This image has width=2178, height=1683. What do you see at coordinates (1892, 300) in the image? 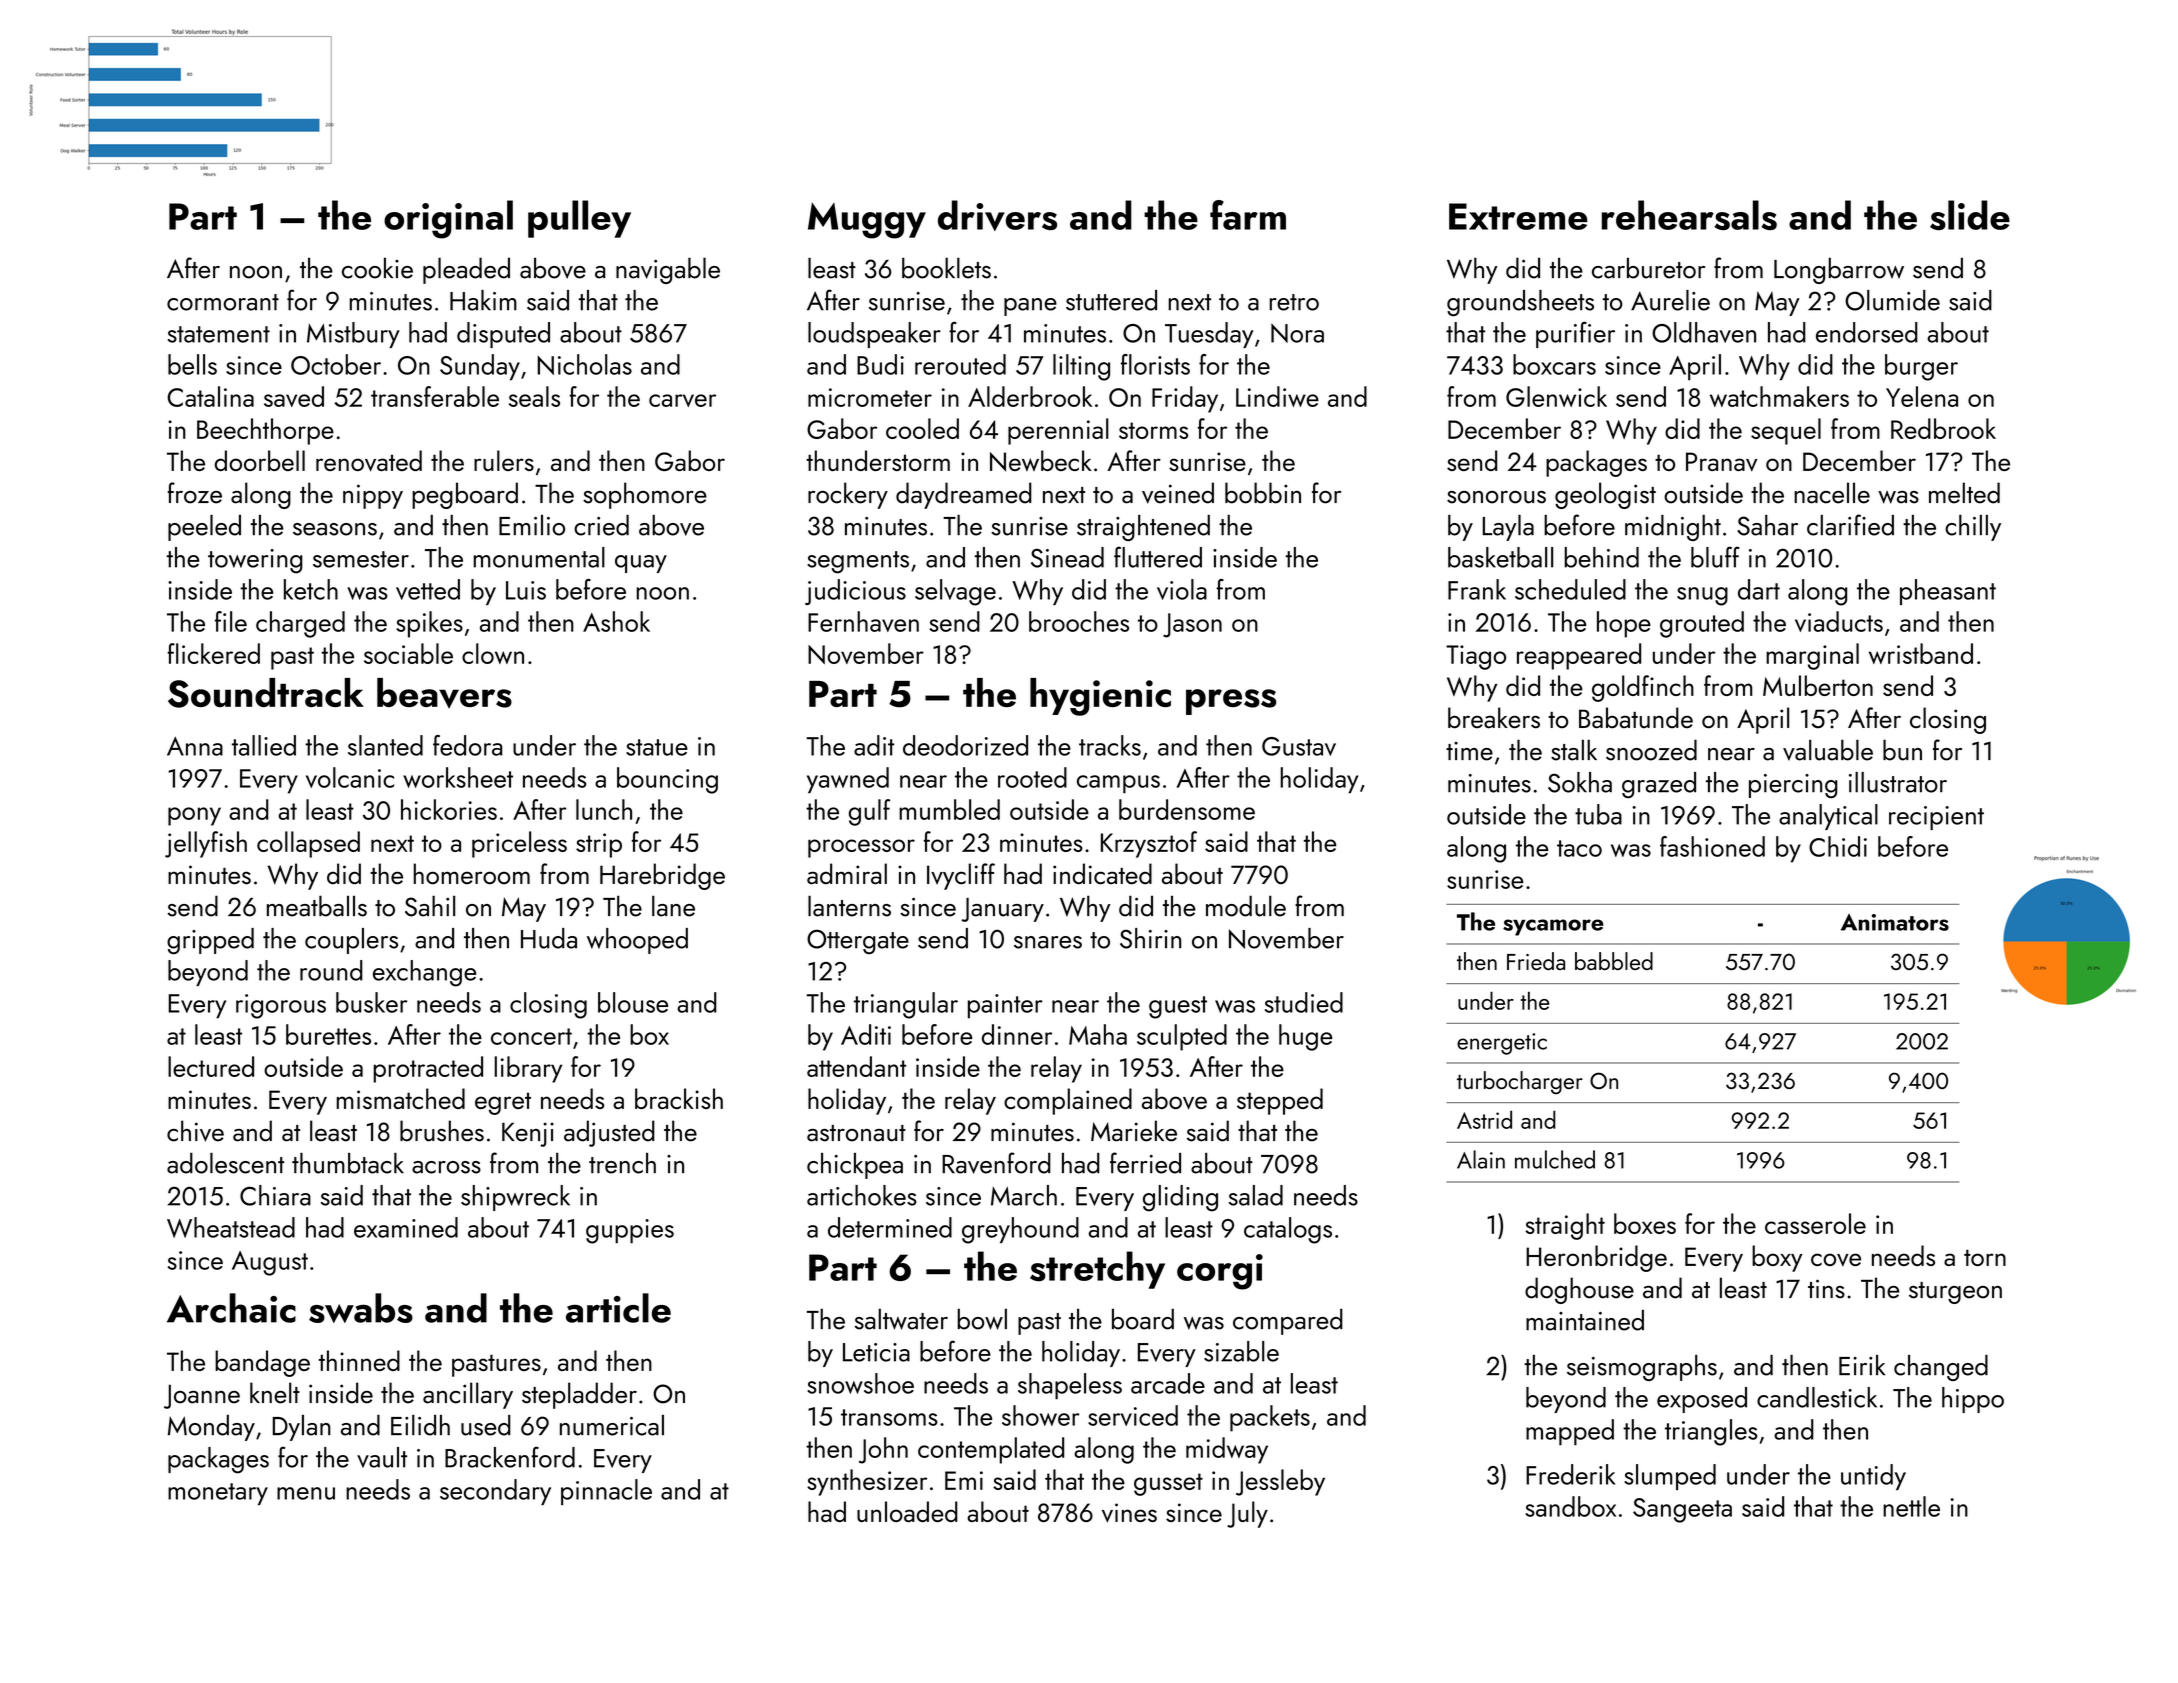
I see `Olumide` at bounding box center [1892, 300].
